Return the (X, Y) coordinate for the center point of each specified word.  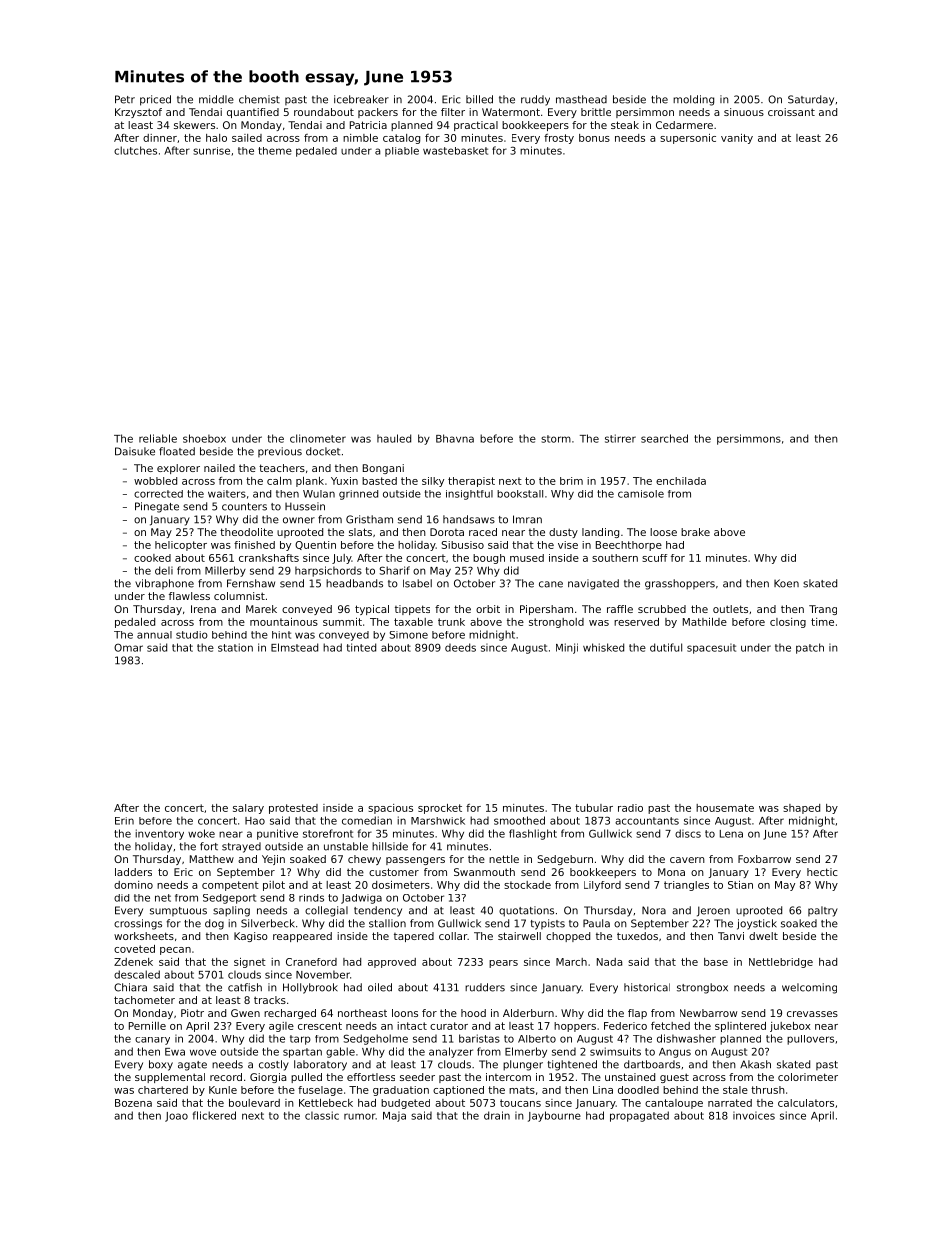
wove (203, 1052)
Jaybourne (554, 1116)
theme (275, 151)
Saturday (811, 100)
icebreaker (361, 99)
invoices (754, 1116)
